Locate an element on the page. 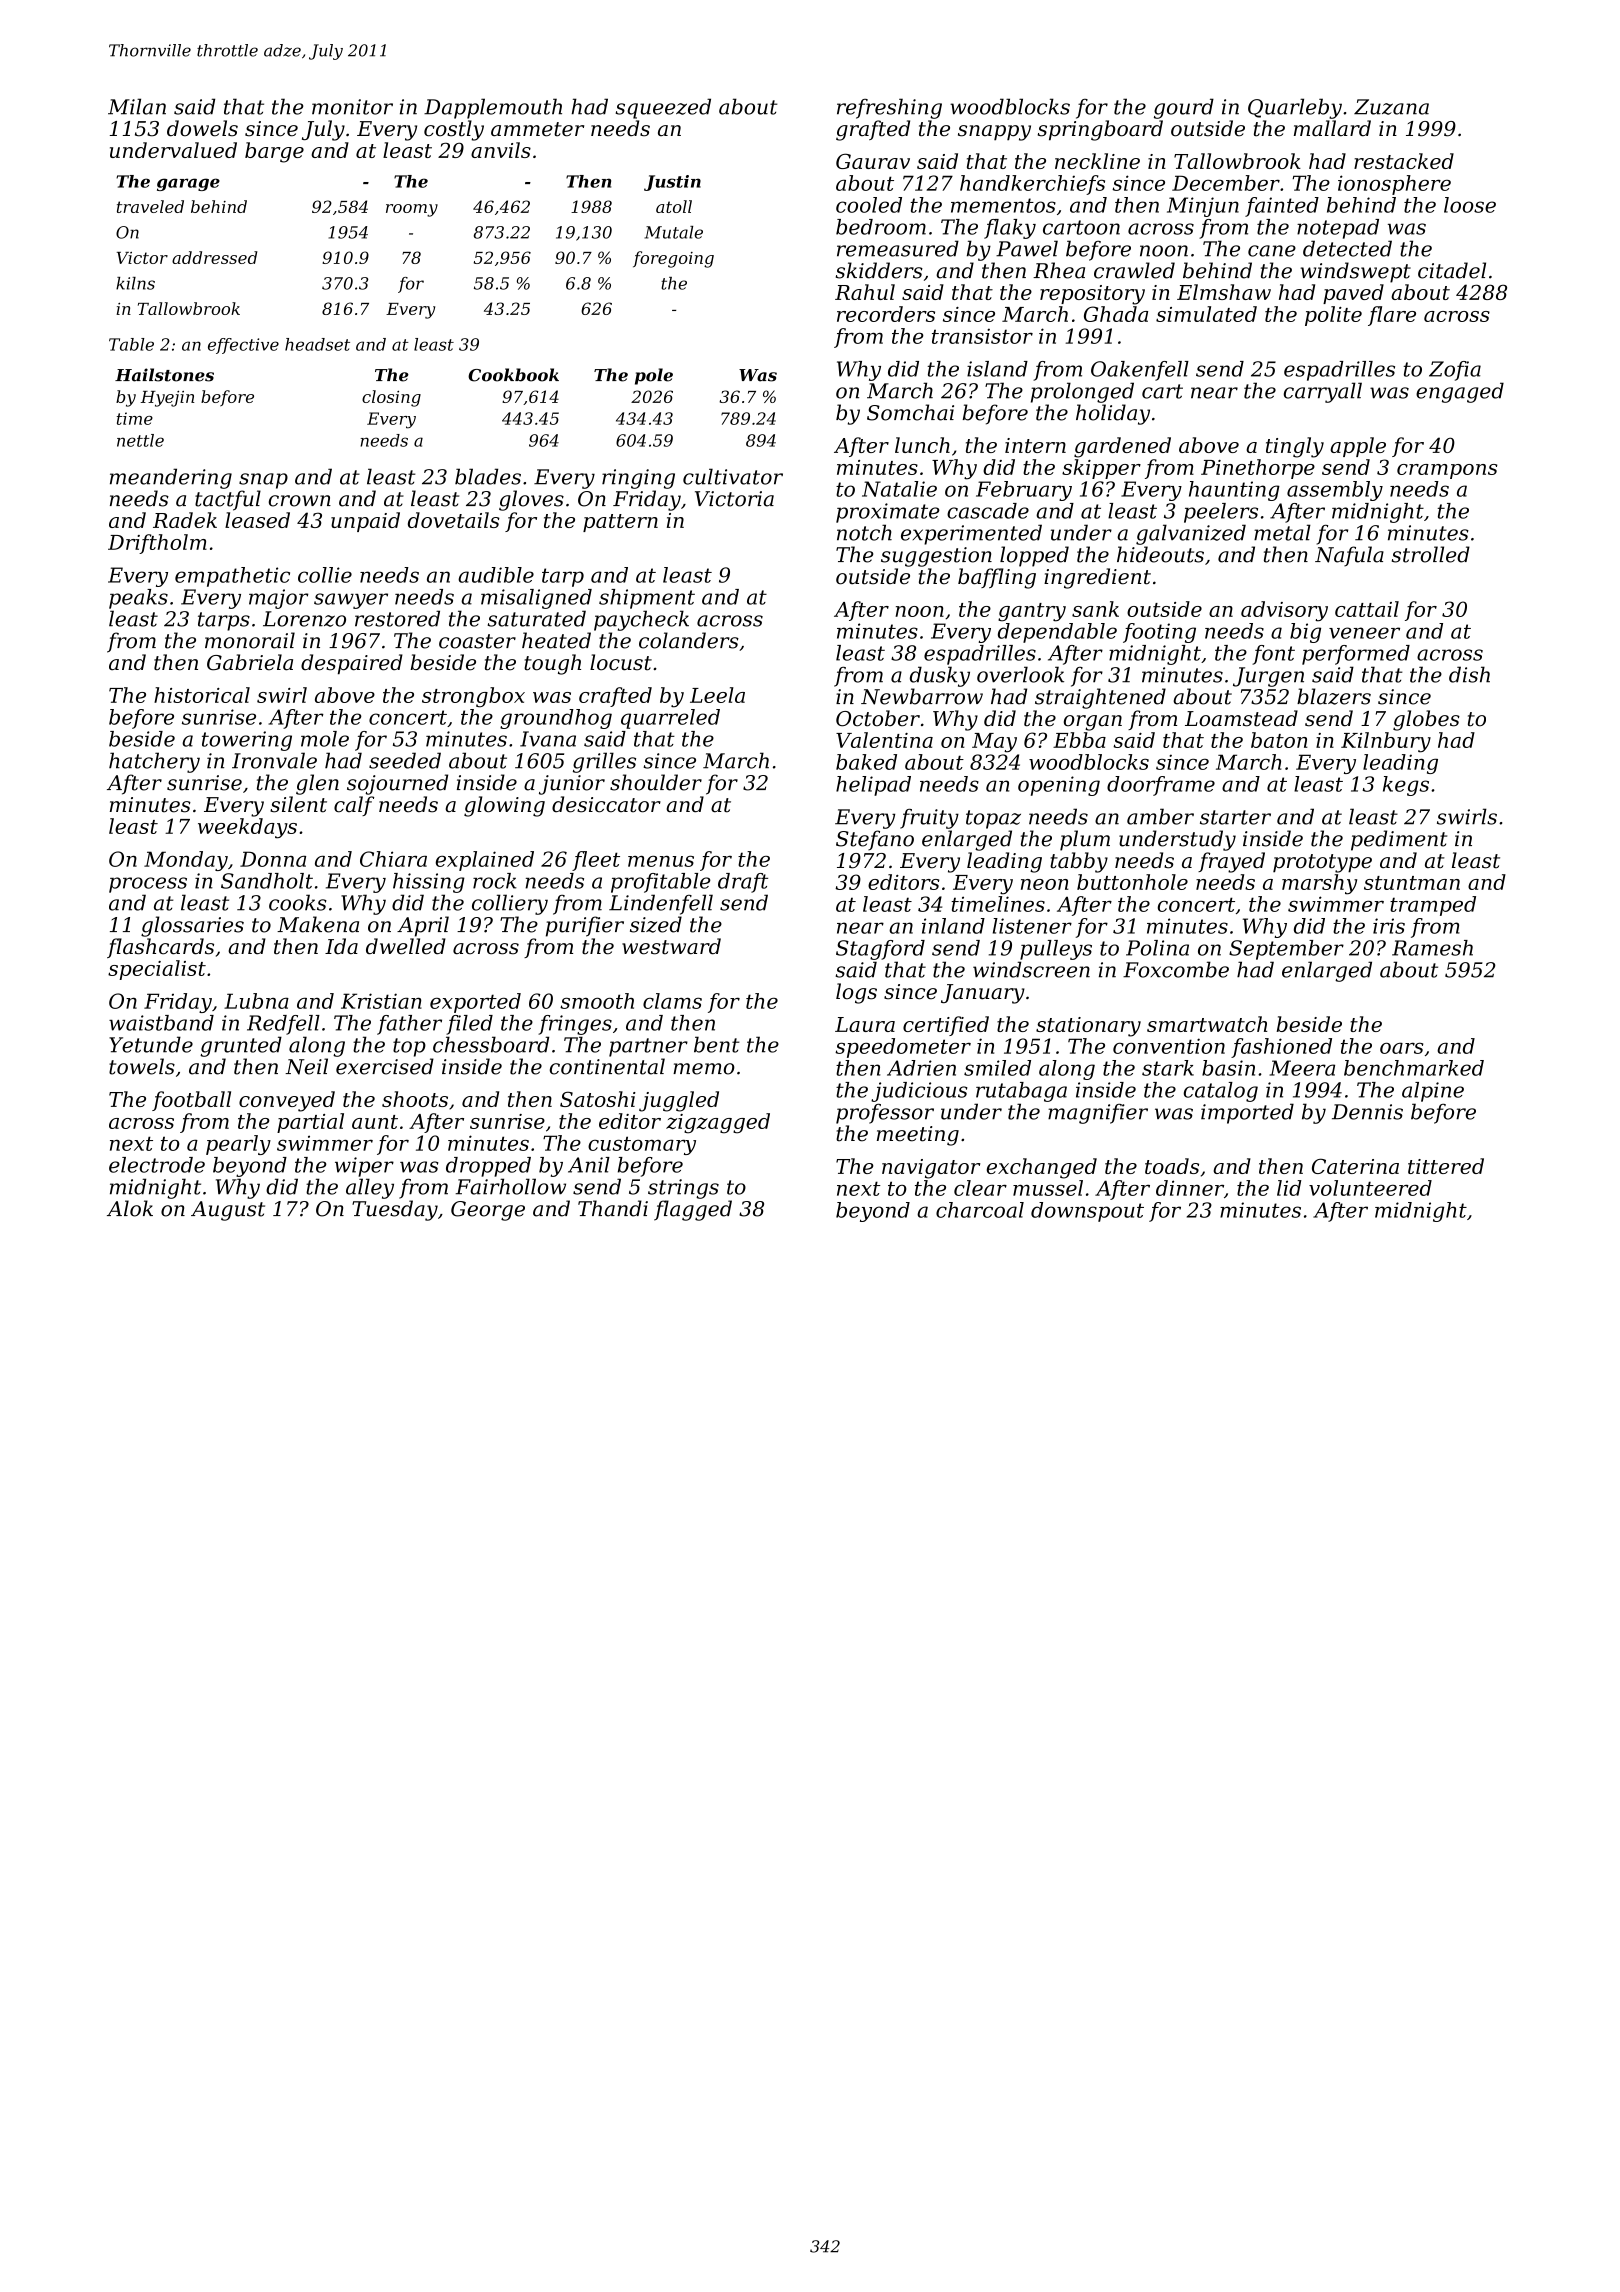  engaged is located at coordinates (1460, 392).
